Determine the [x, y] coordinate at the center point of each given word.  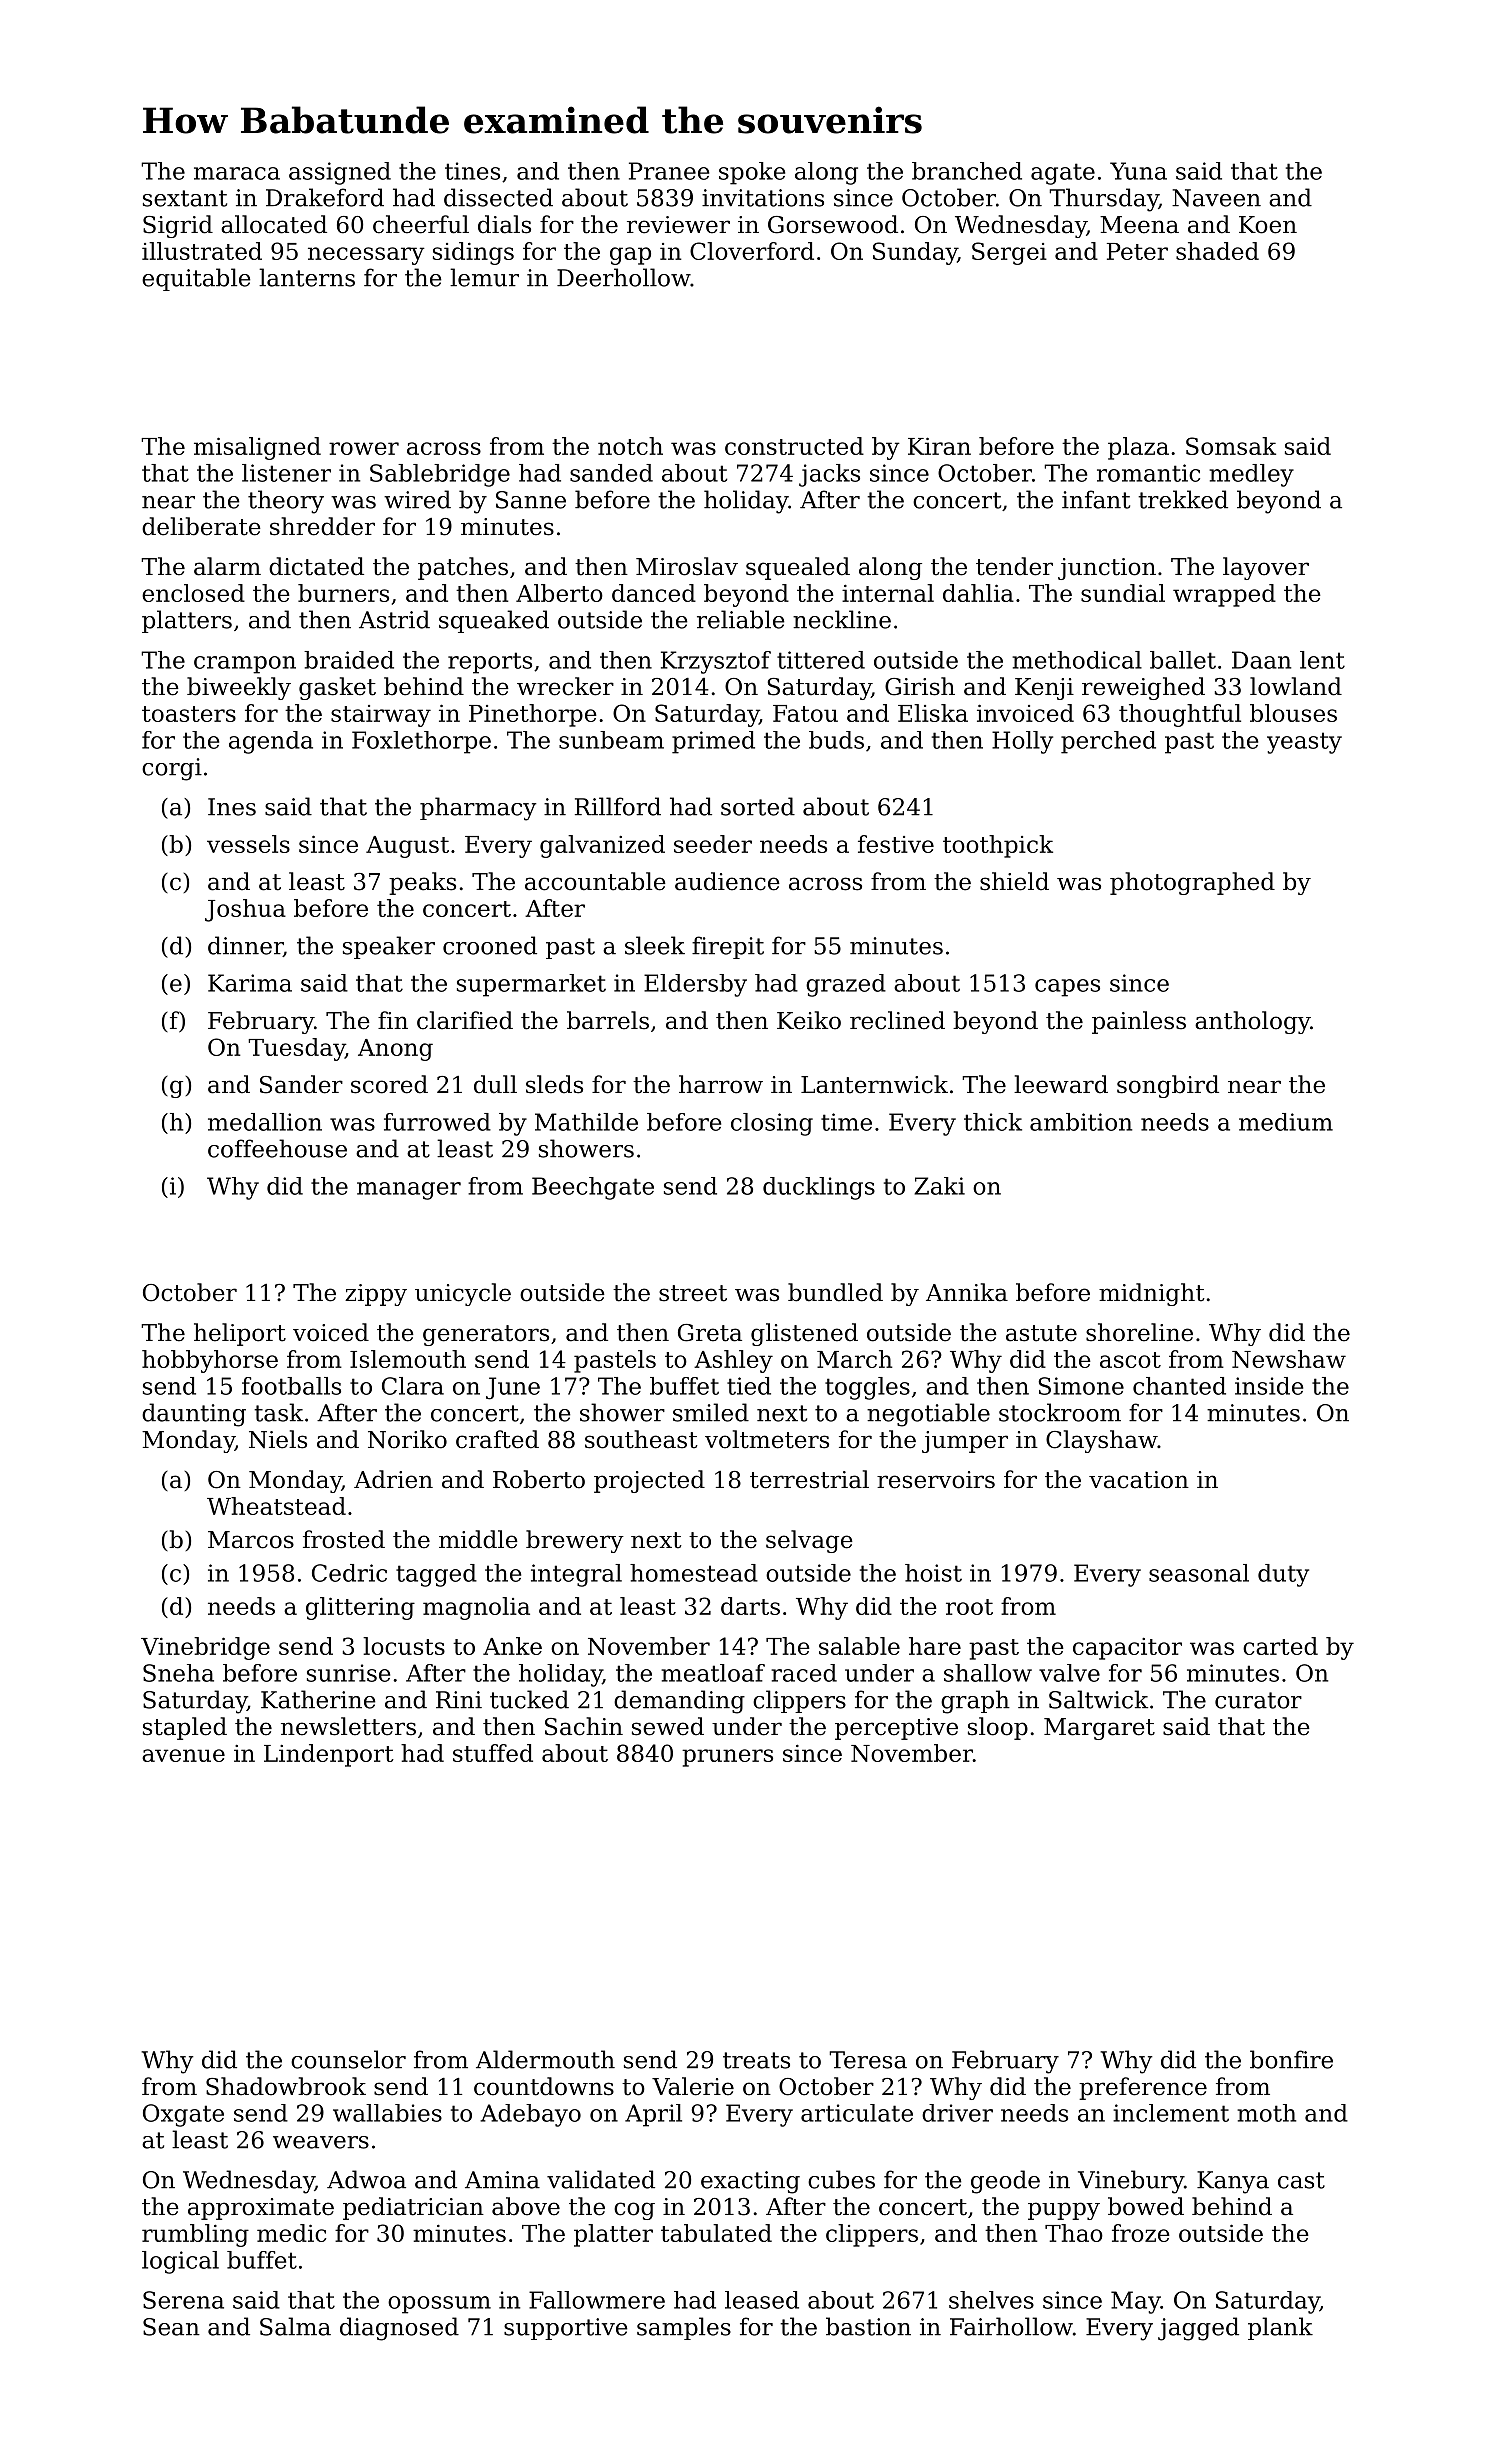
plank [1280, 2328]
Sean [171, 2327]
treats [756, 2060]
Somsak [1231, 446]
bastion [868, 2326]
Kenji [1044, 689]
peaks [422, 883]
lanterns [307, 277]
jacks [829, 475]
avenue [183, 1755]
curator [1258, 1700]
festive [896, 844]
